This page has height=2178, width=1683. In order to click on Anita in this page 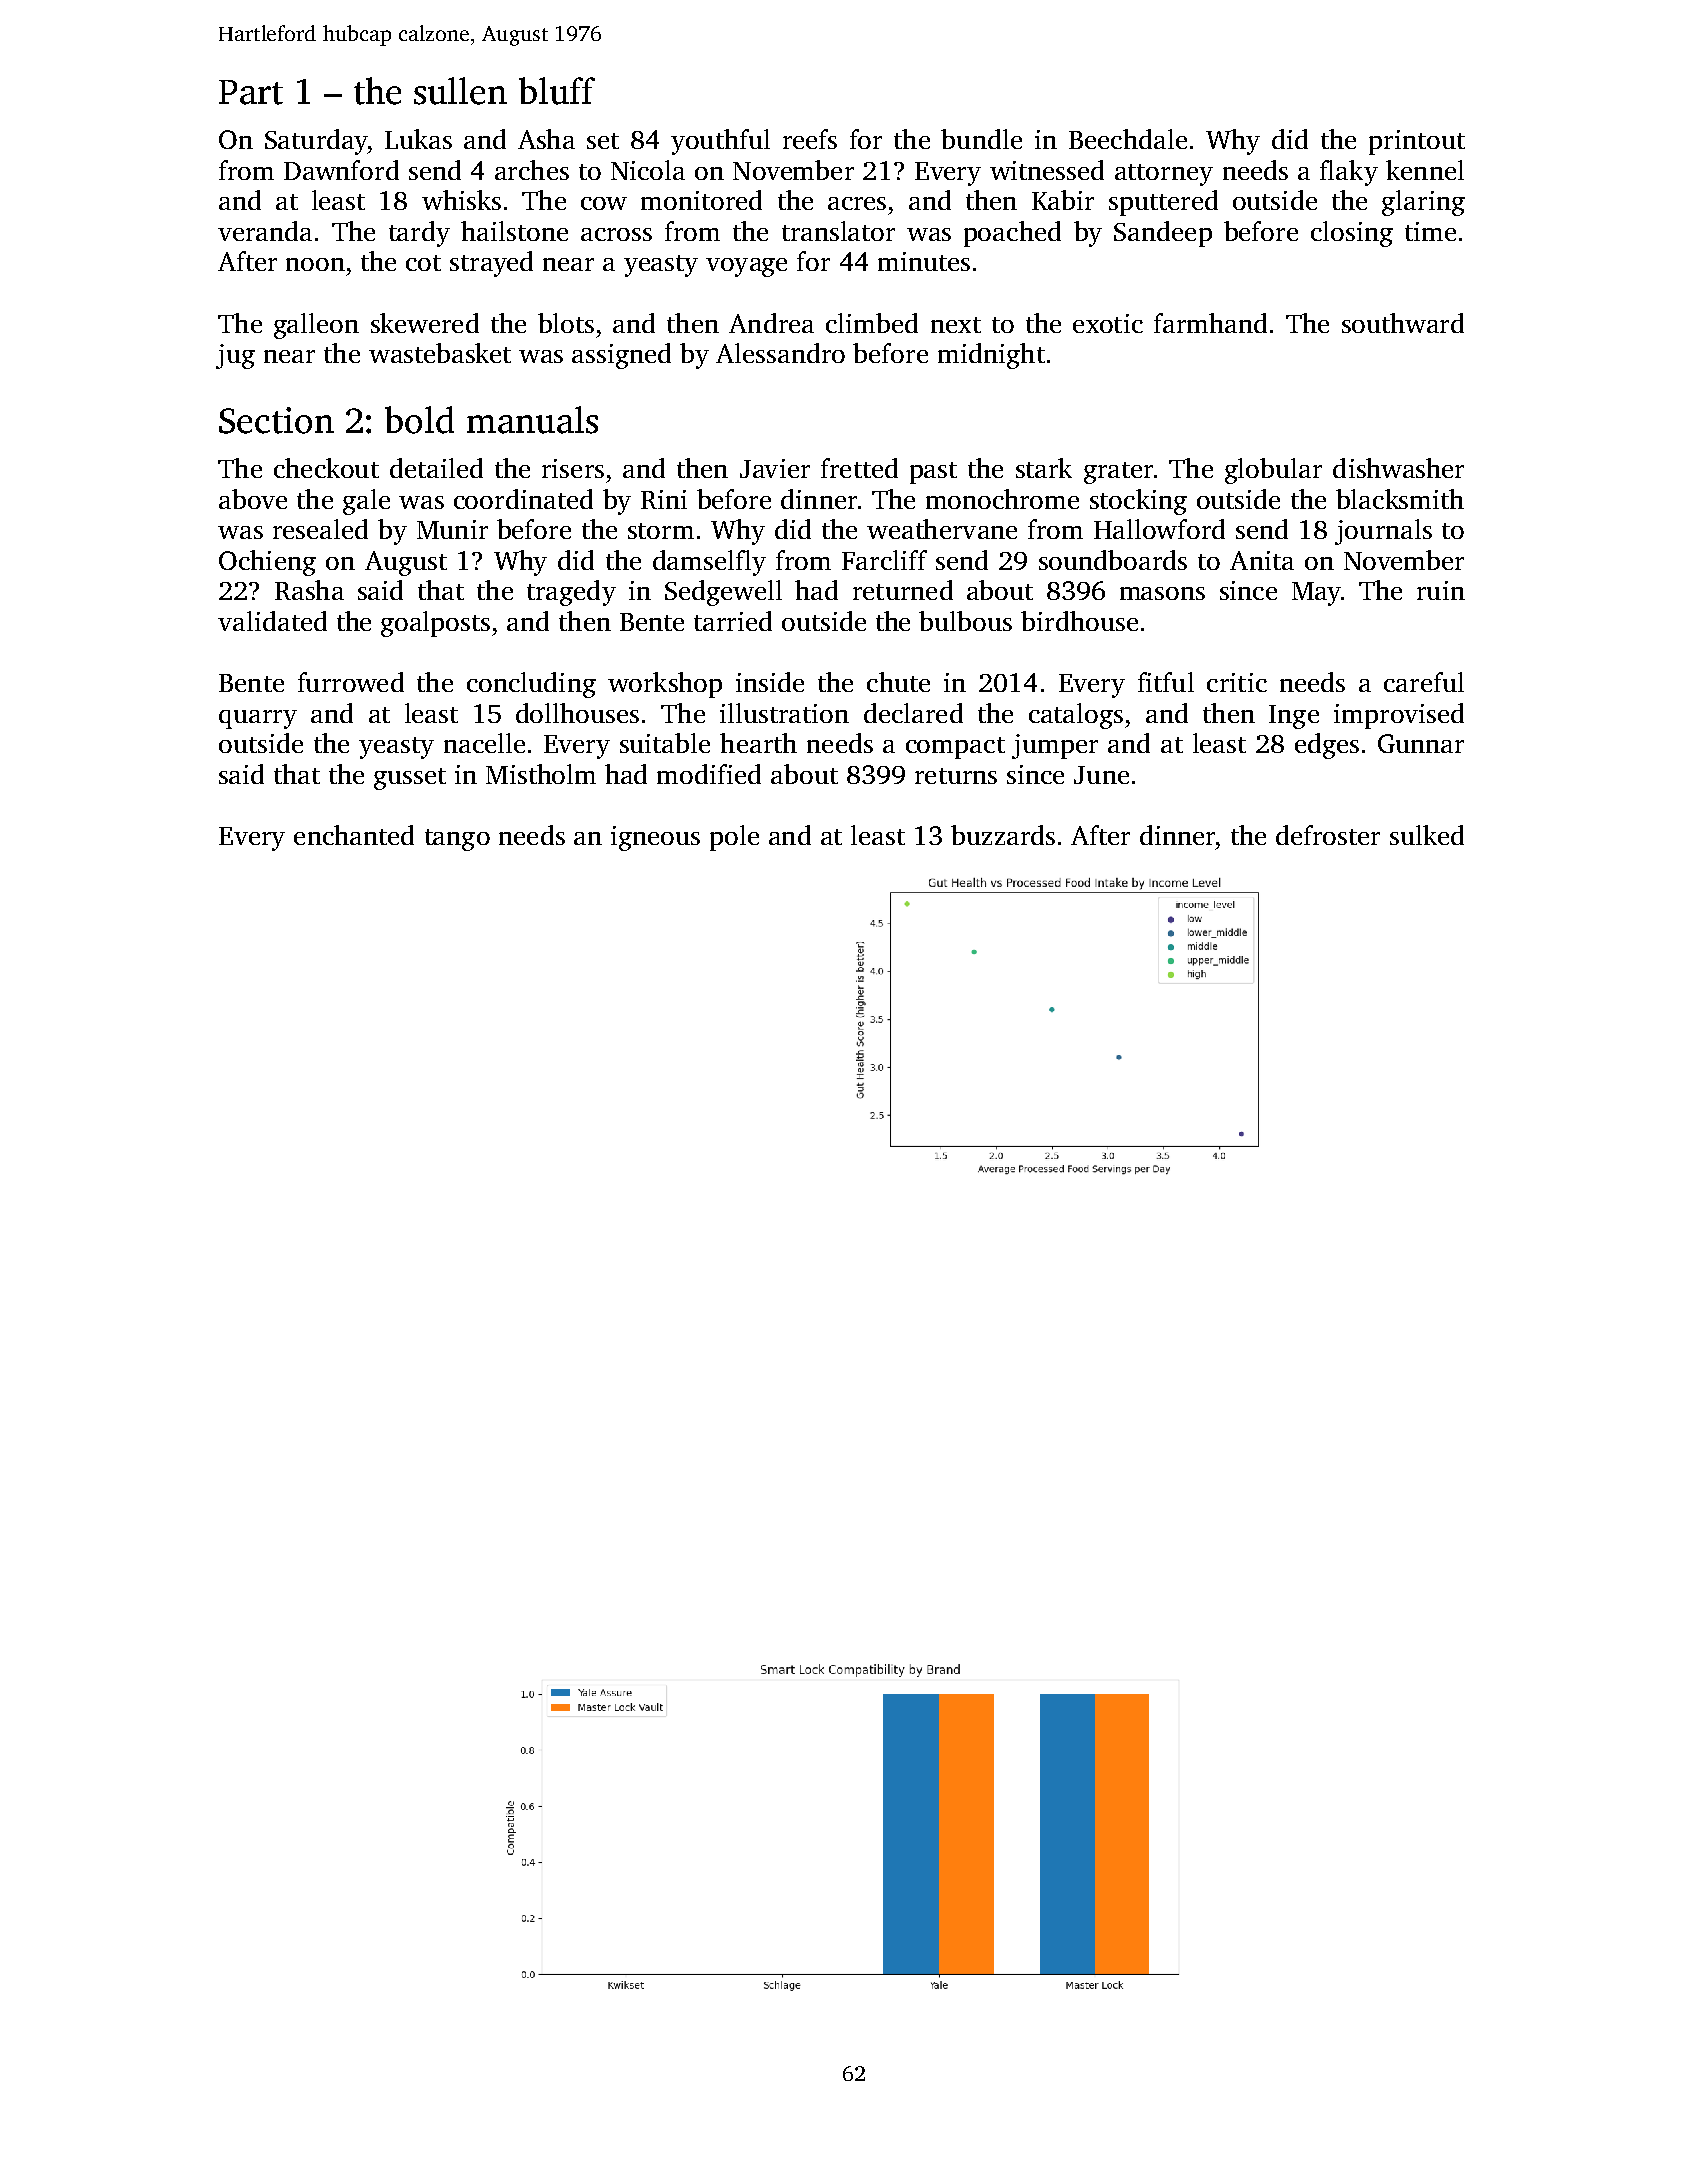, I will do `click(1262, 560)`.
